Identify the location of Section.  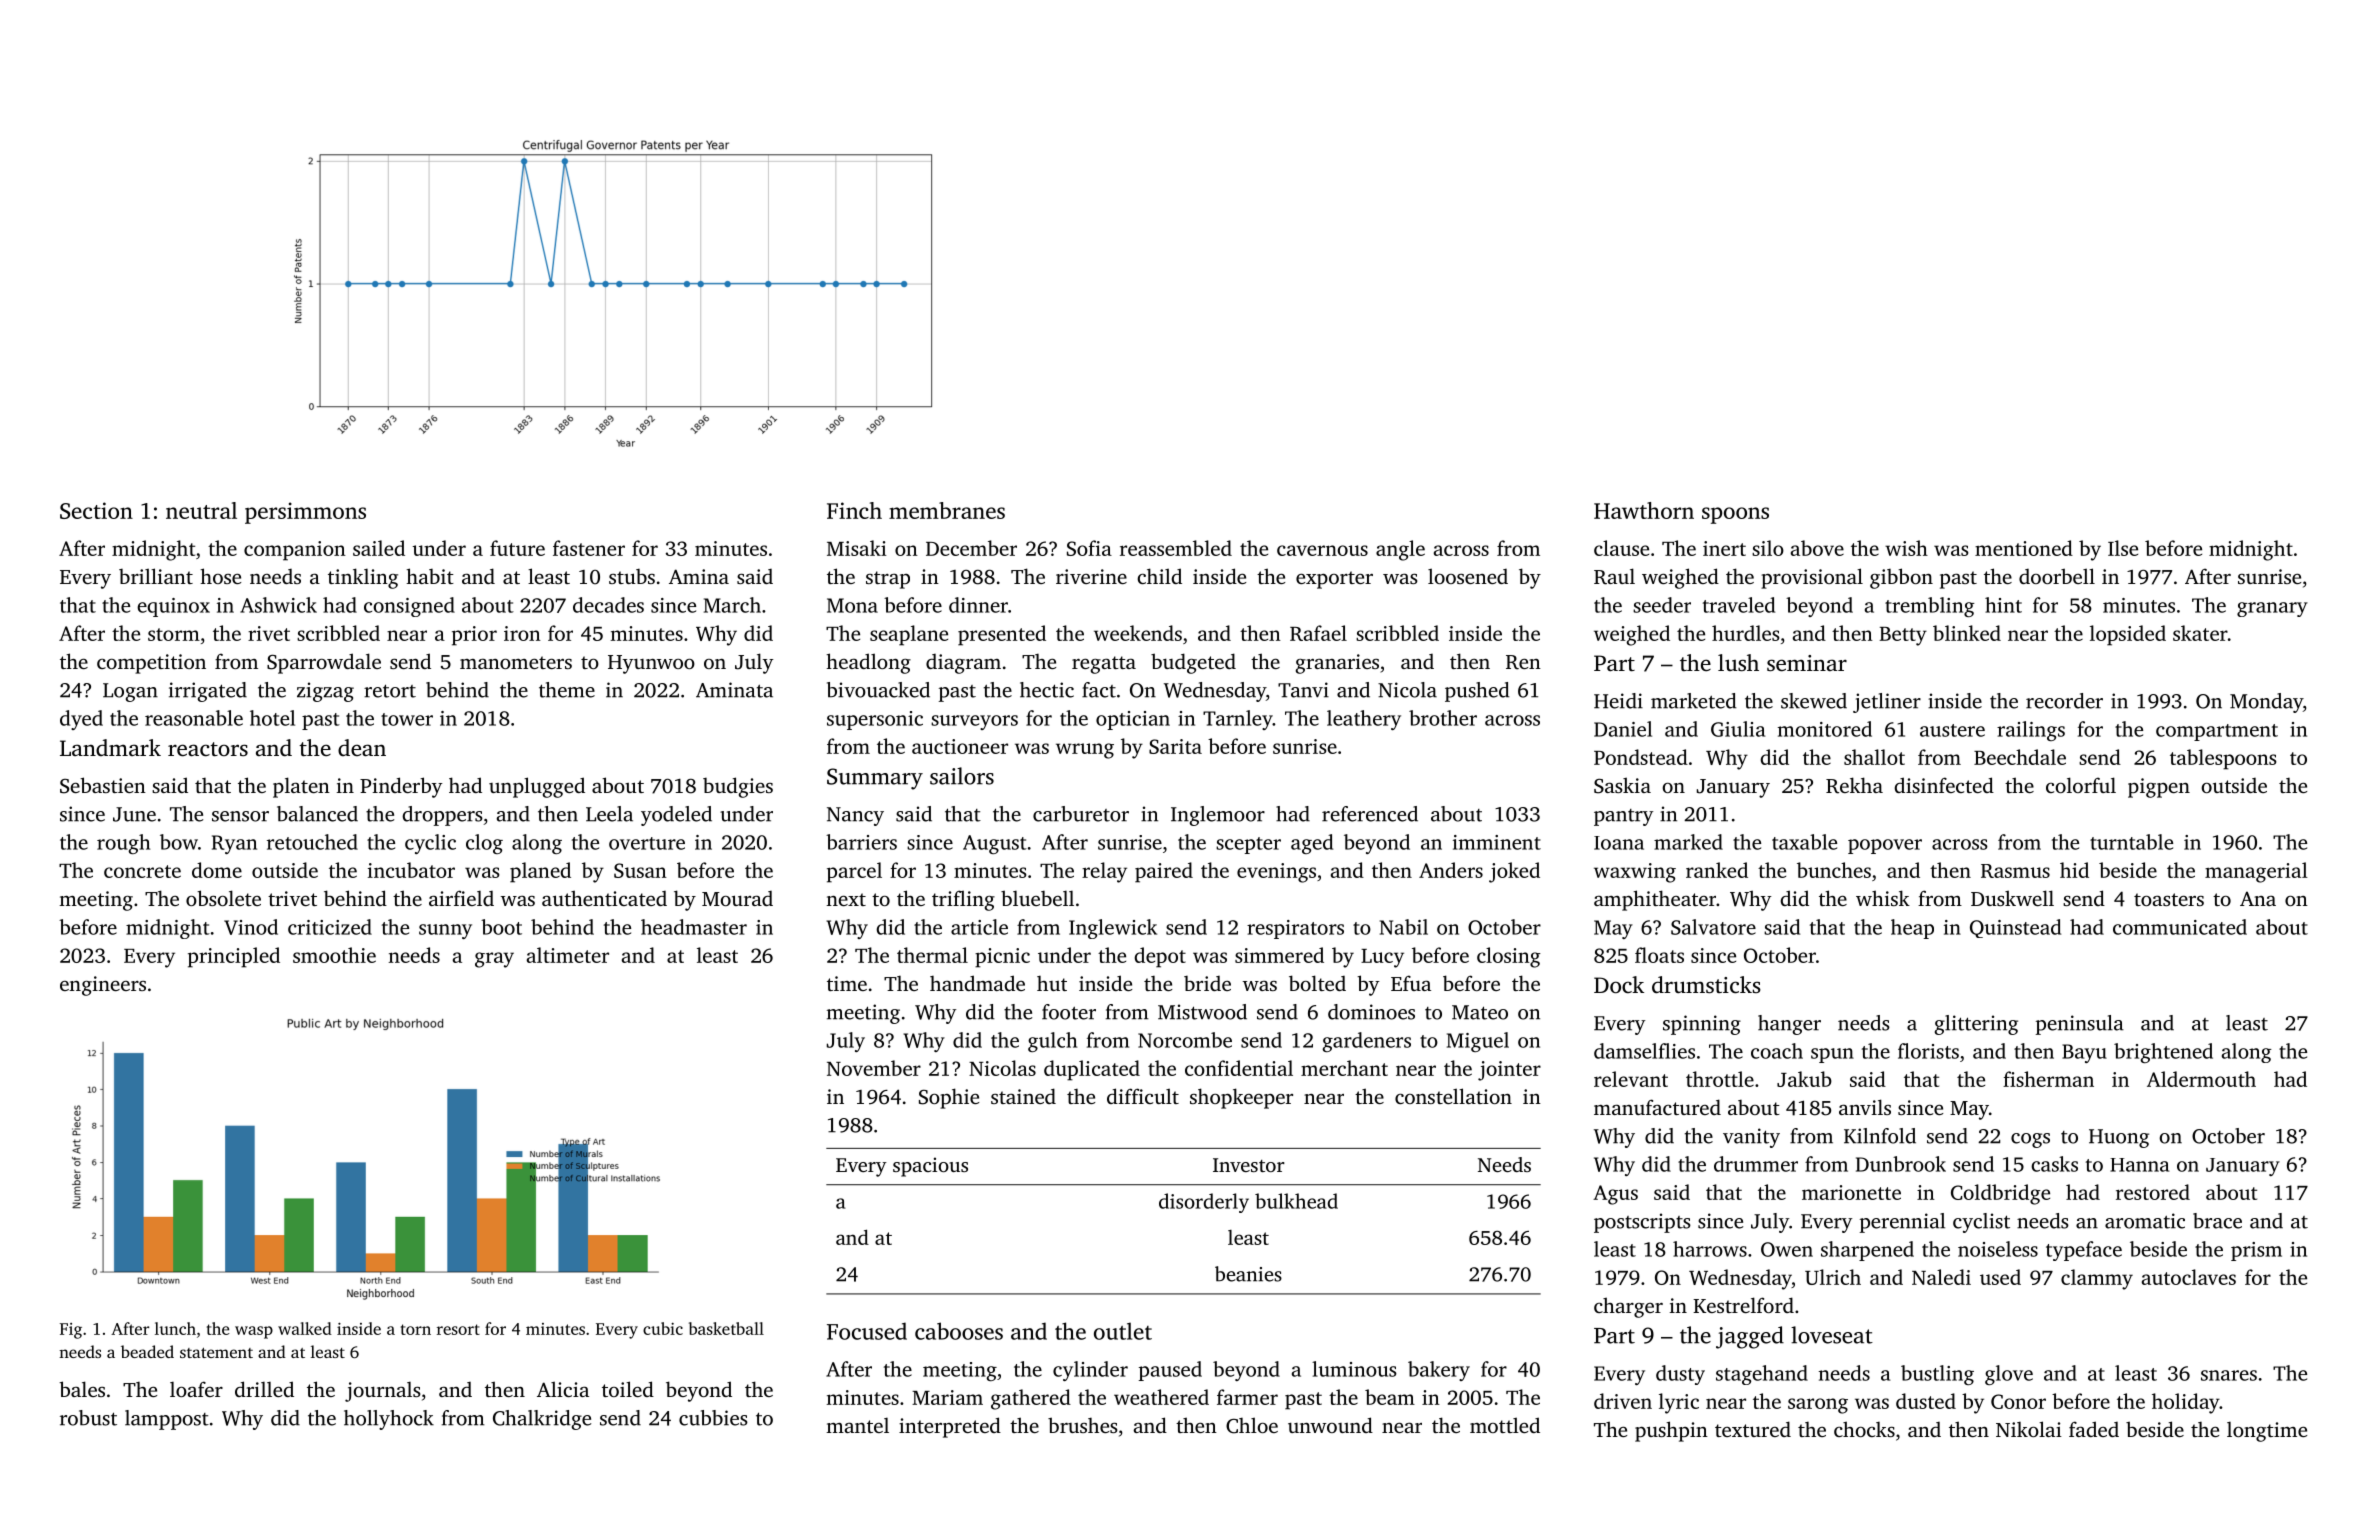
(96, 510).
